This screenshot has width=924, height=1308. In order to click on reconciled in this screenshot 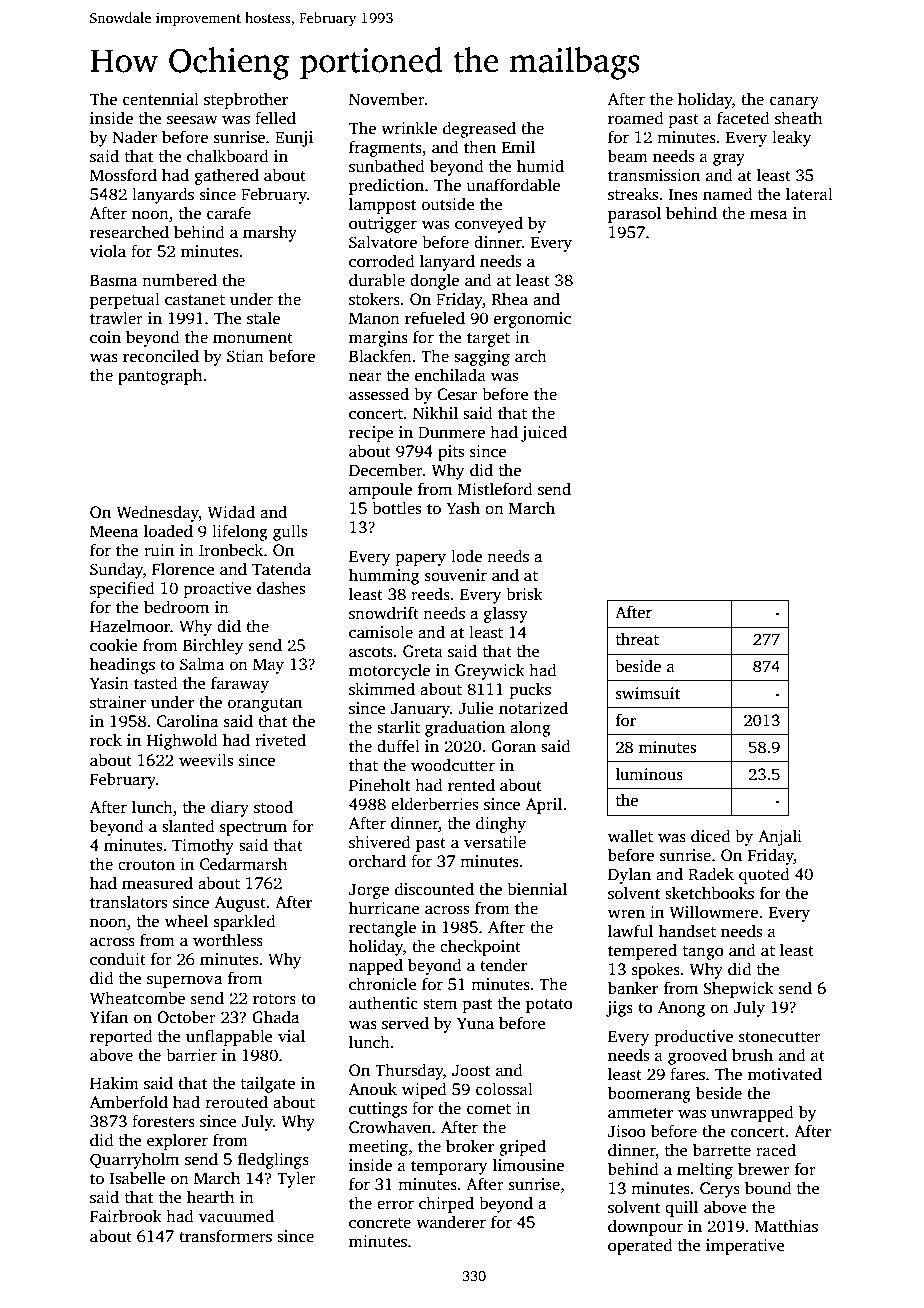, I will do `click(161, 356)`.
